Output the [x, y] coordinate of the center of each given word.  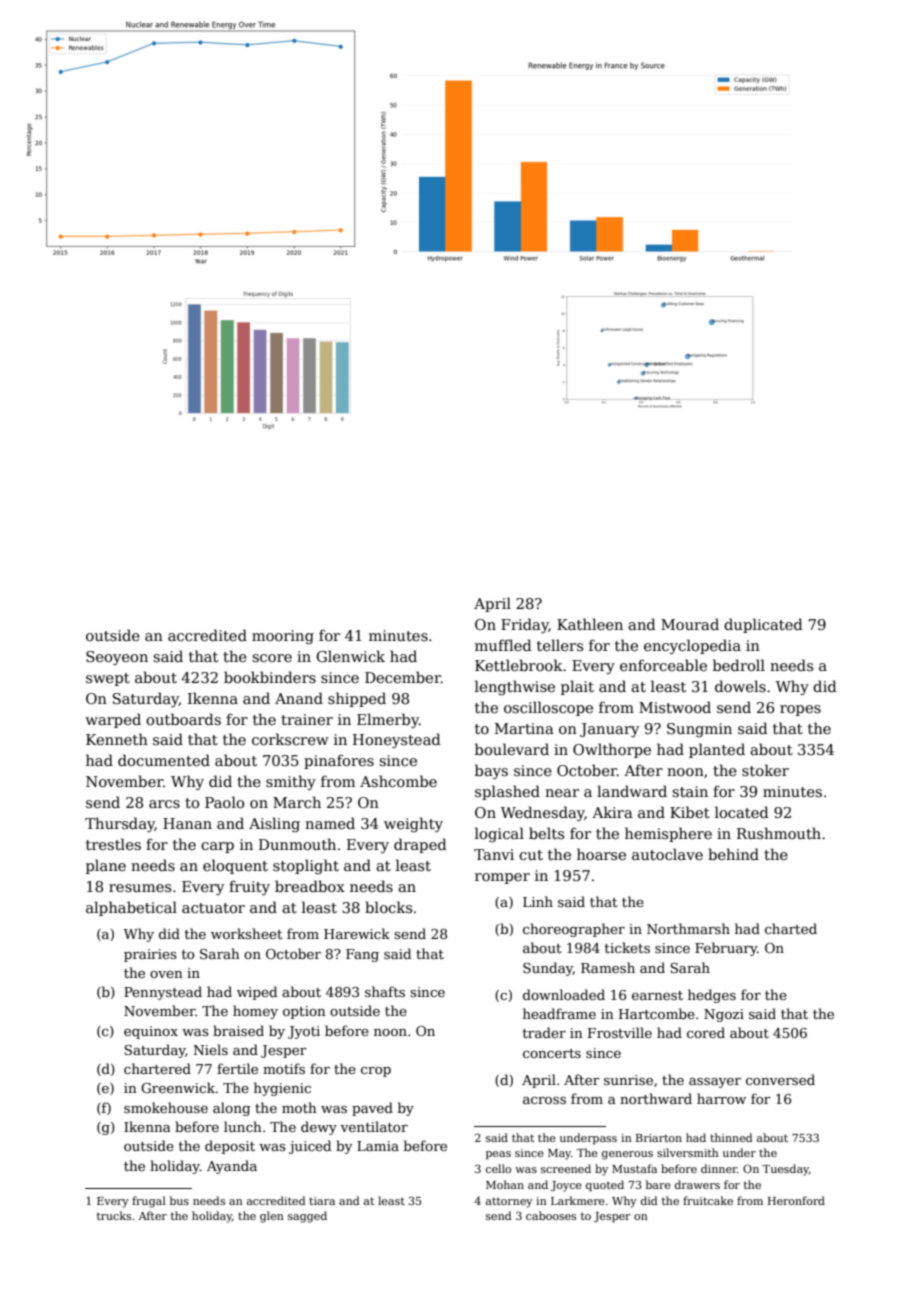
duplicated [763, 625]
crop [376, 1072]
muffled [503, 645]
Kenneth [117, 739]
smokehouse [166, 1107]
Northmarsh [688, 928]
